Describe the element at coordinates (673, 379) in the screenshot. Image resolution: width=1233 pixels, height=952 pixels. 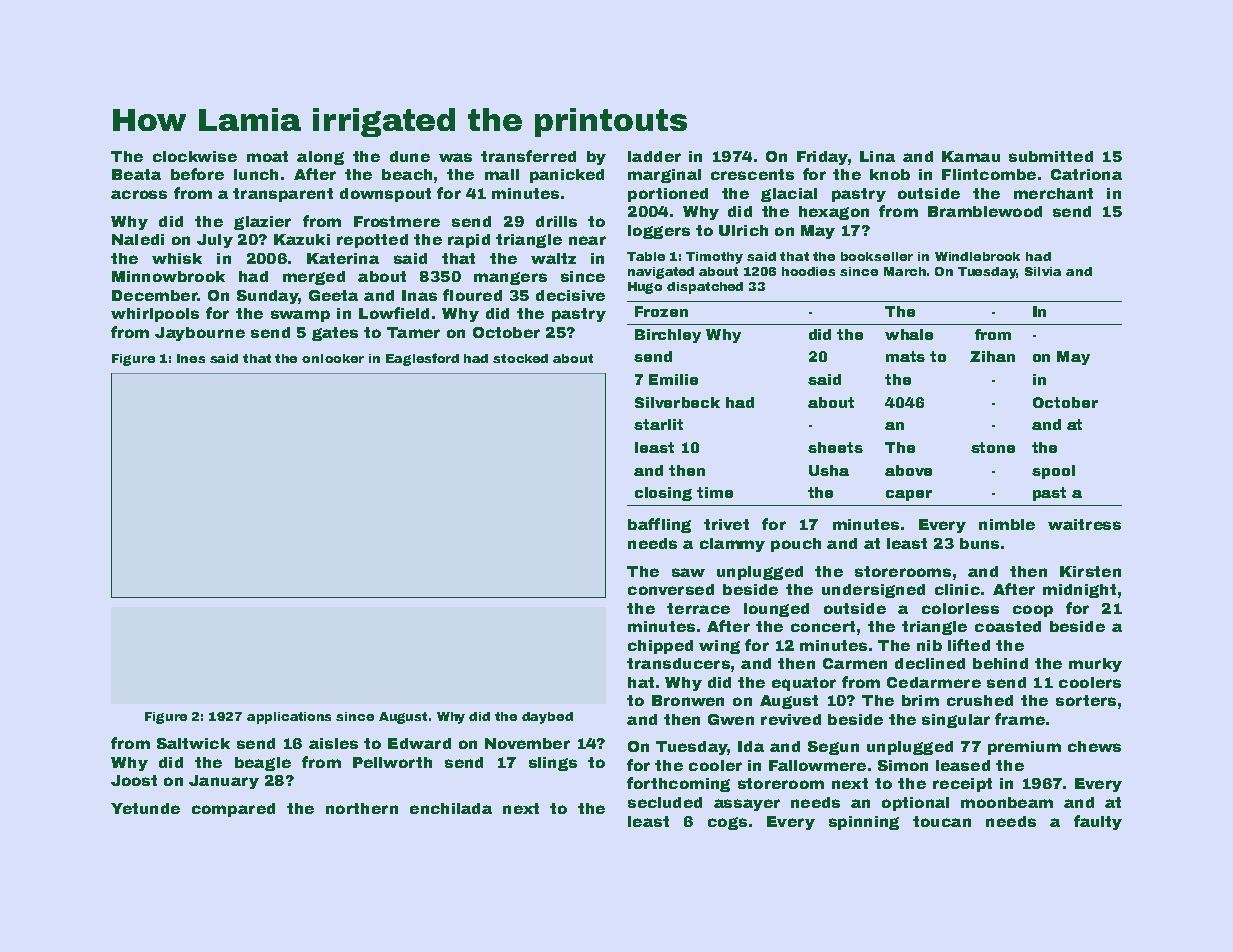
I see `Emilie` at that location.
